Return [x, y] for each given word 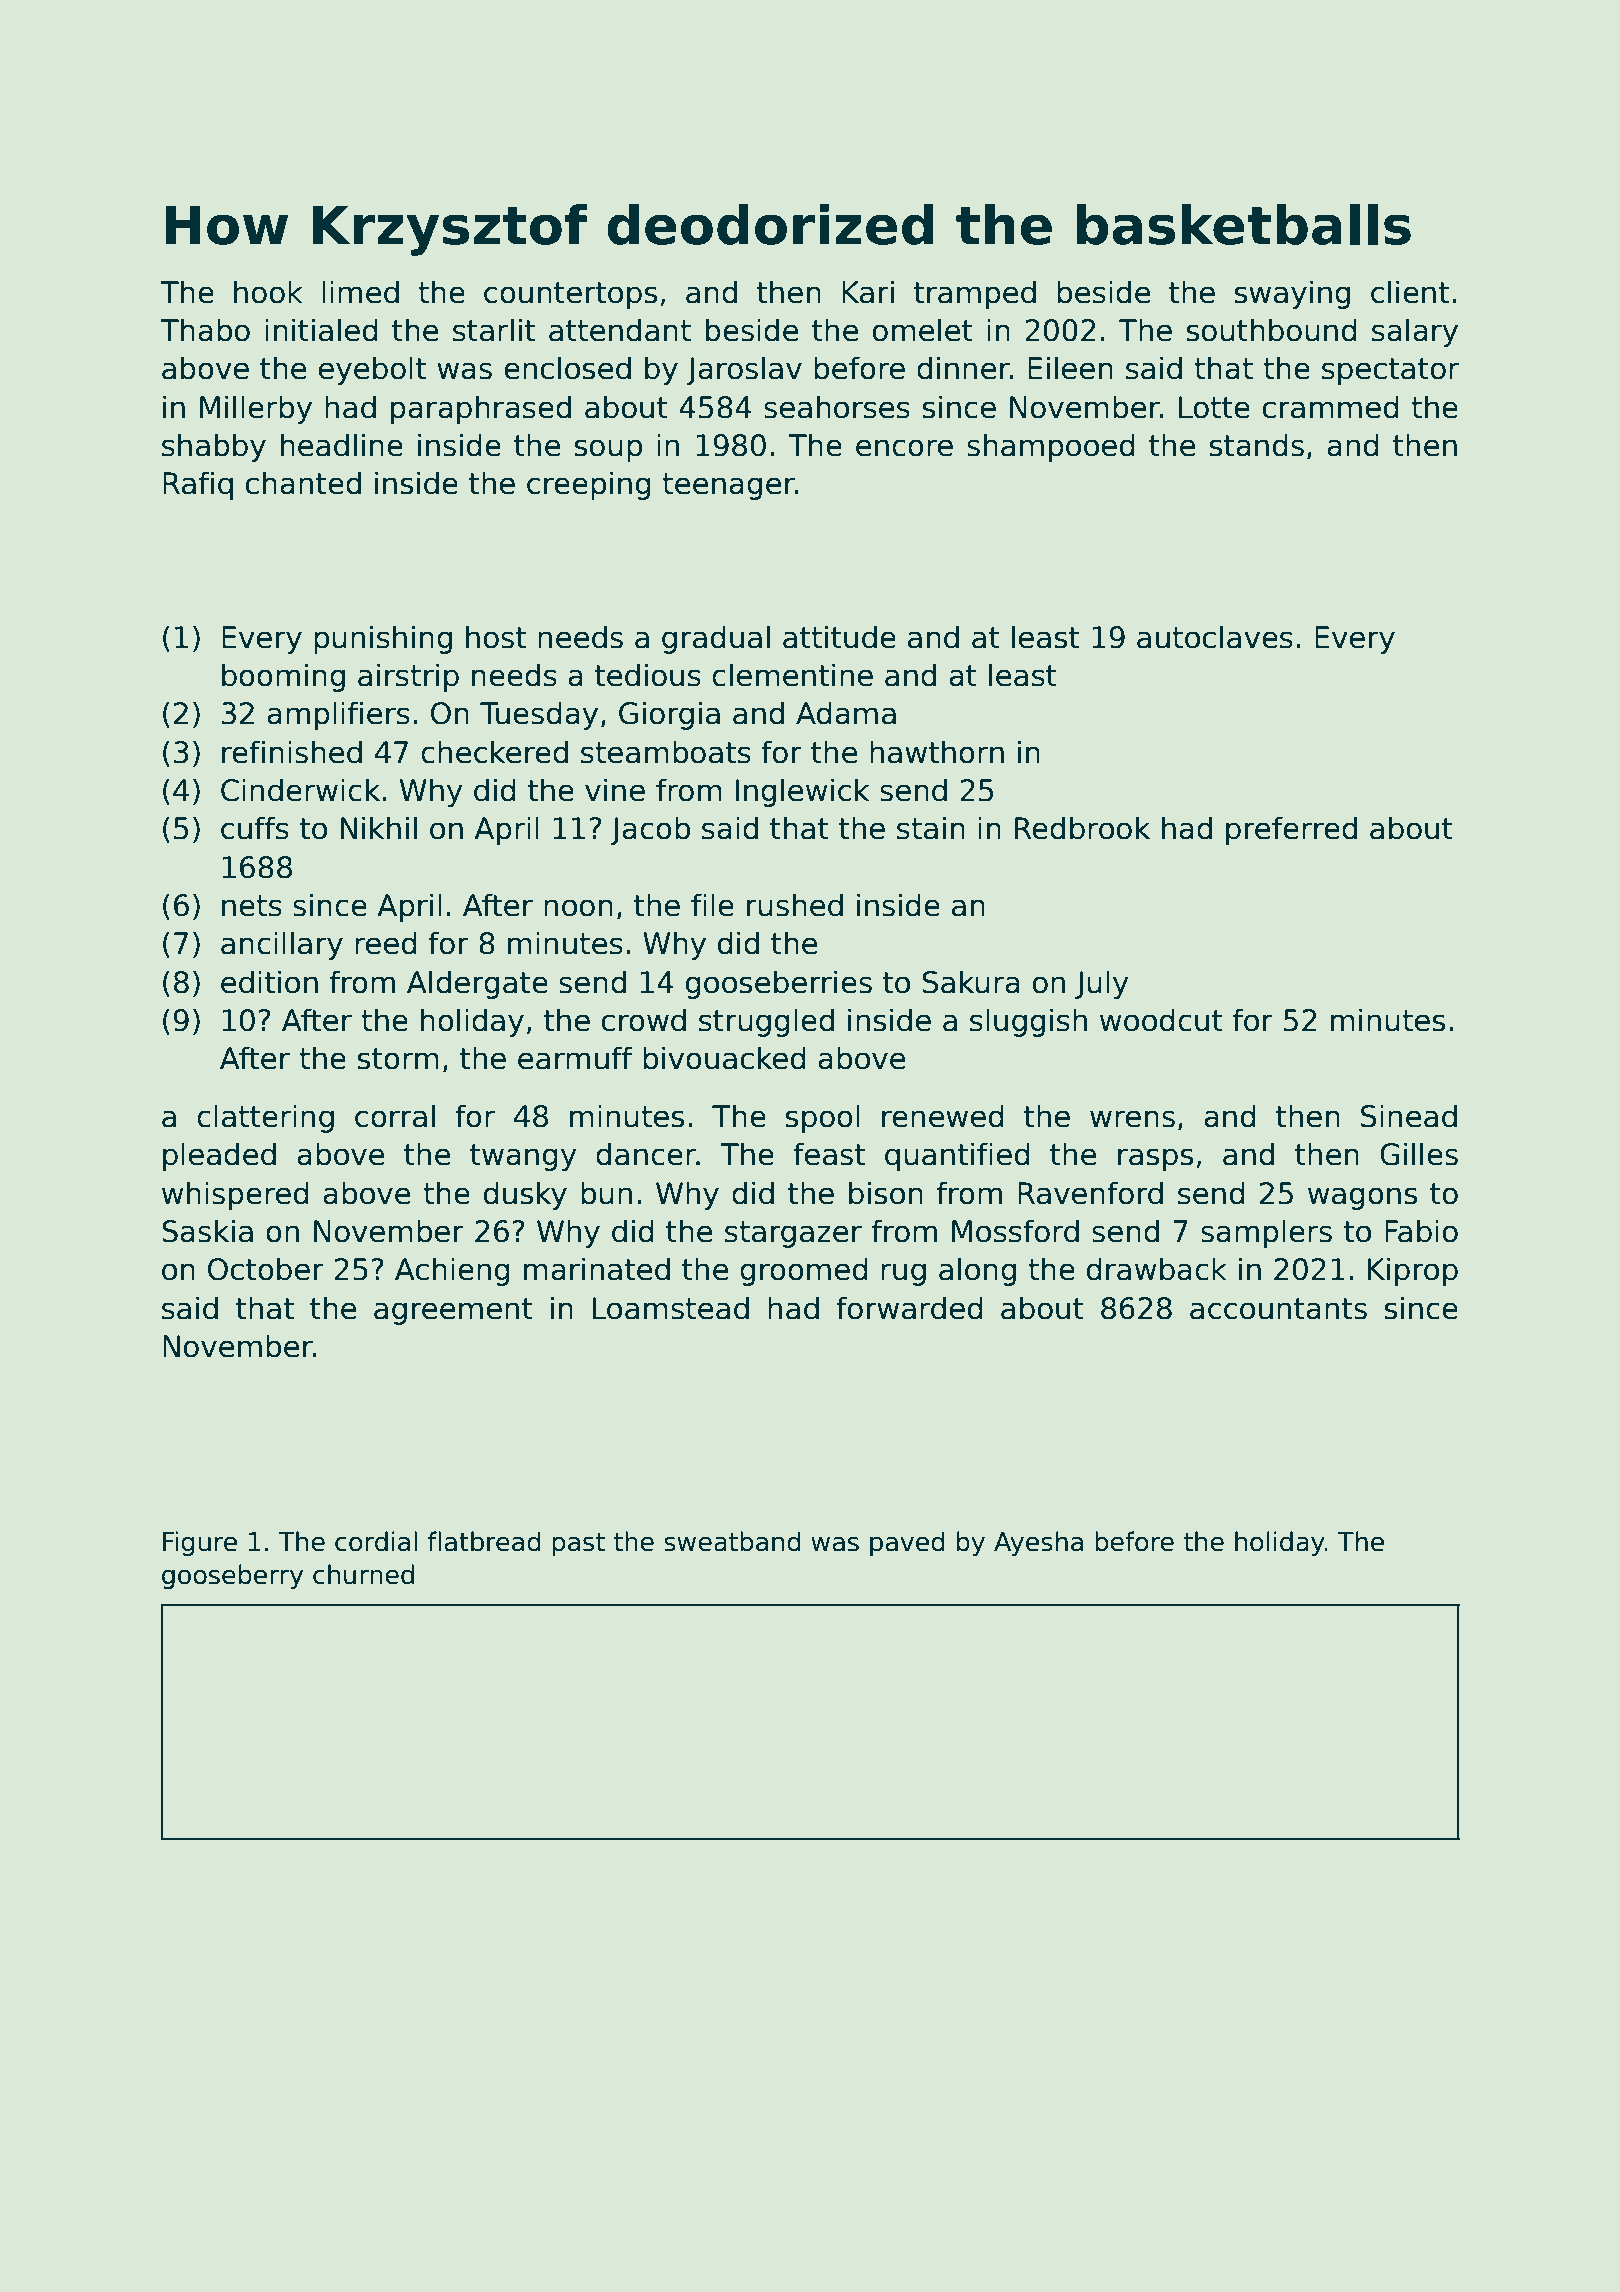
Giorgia [669, 715]
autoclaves [1215, 637]
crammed [1331, 407]
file [712, 905]
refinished [292, 752]
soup [608, 450]
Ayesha [1038, 1543]
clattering [265, 1118]
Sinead [1409, 1116]
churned [363, 1574]
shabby [214, 447]
